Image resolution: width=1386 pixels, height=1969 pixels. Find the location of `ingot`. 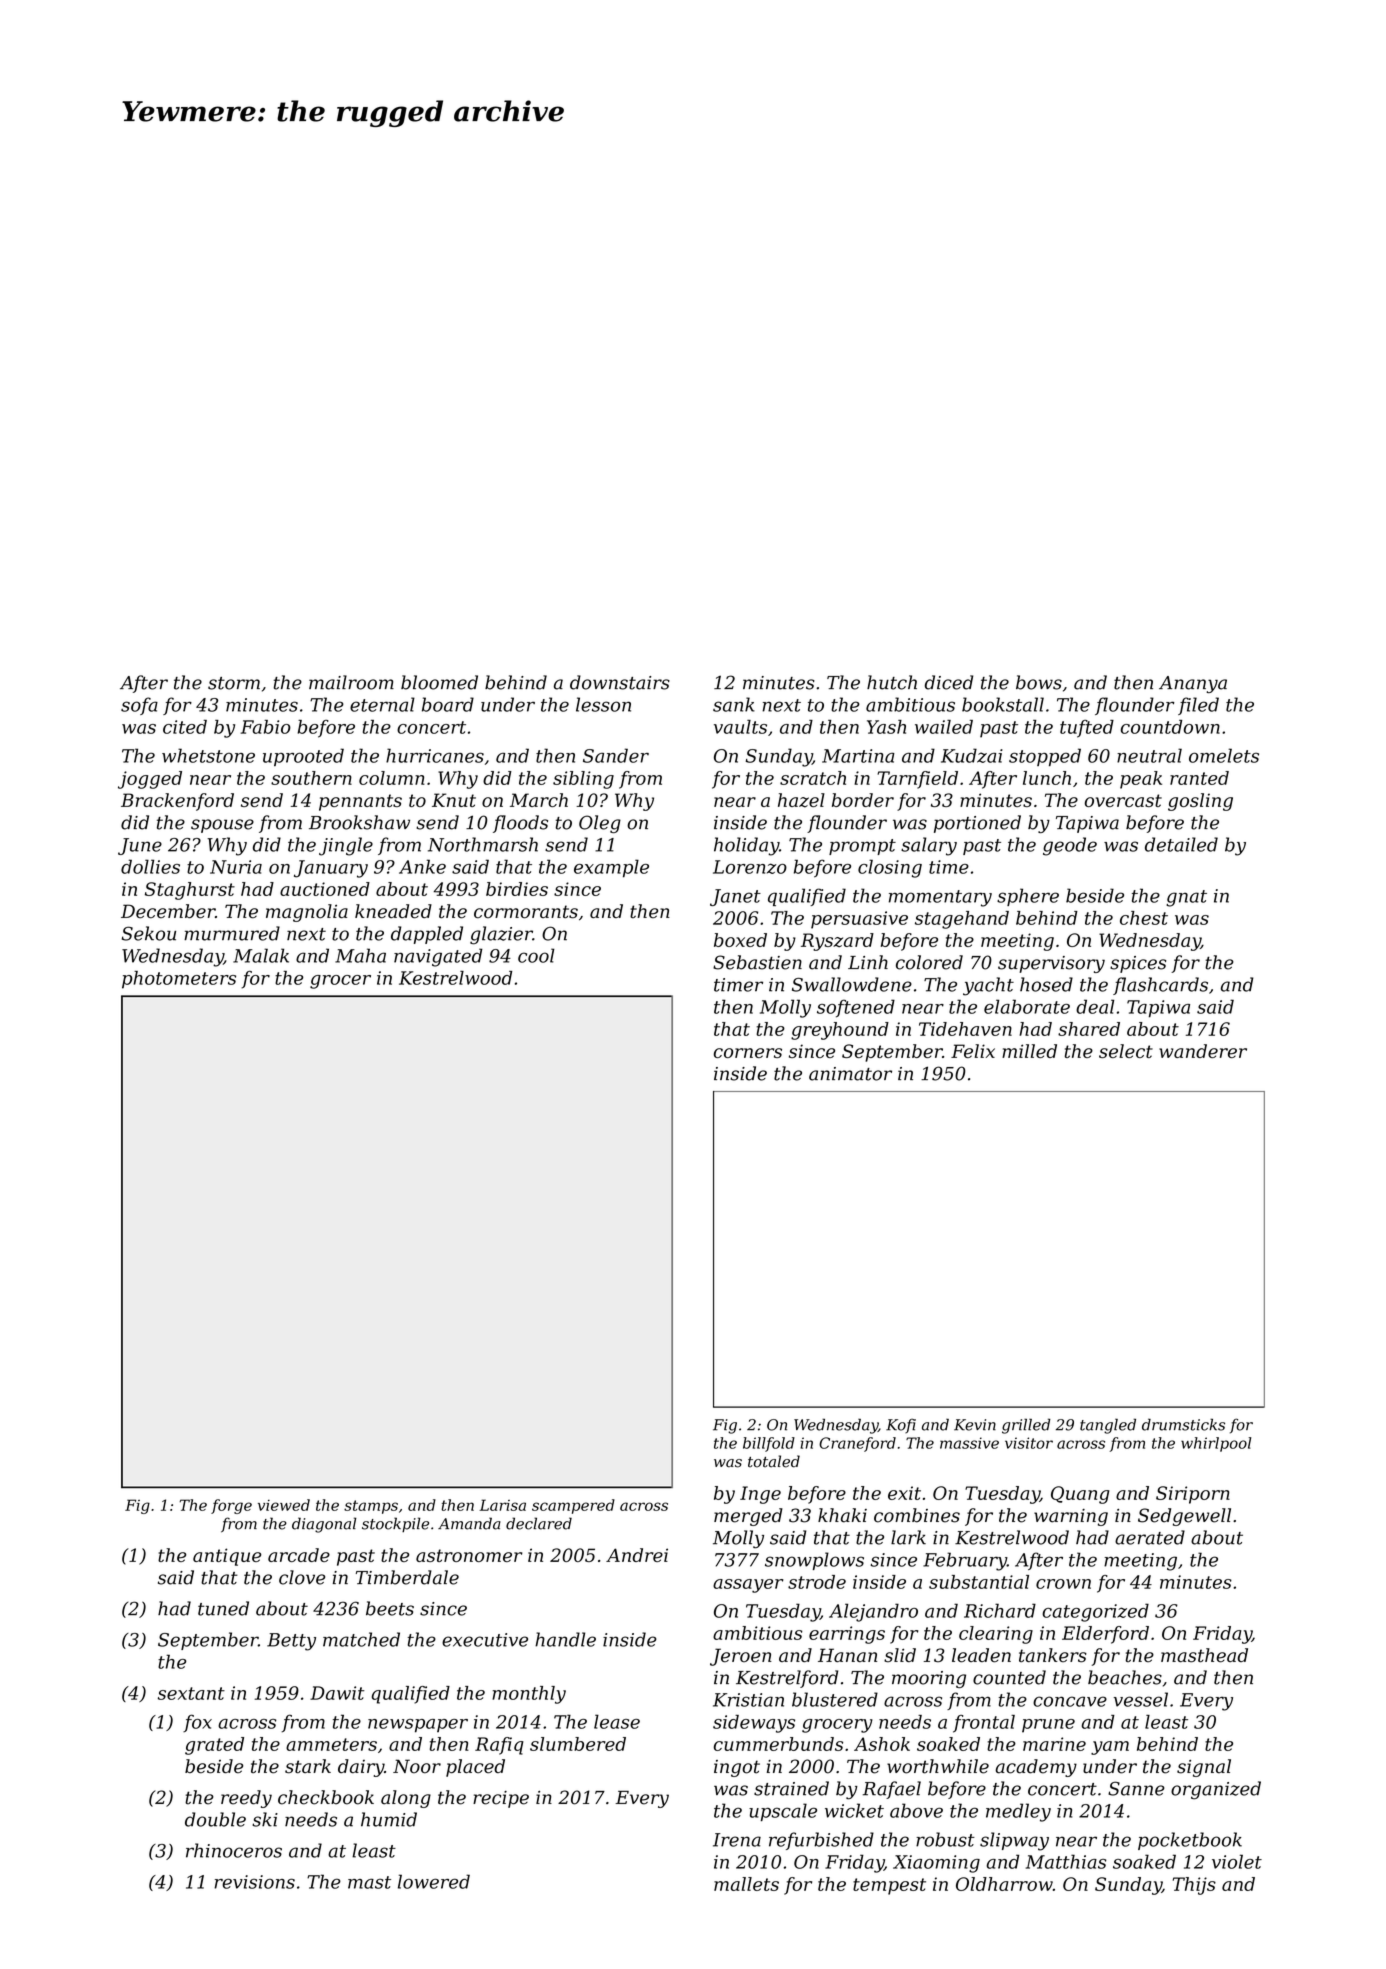

ingot is located at coordinates (737, 1768).
